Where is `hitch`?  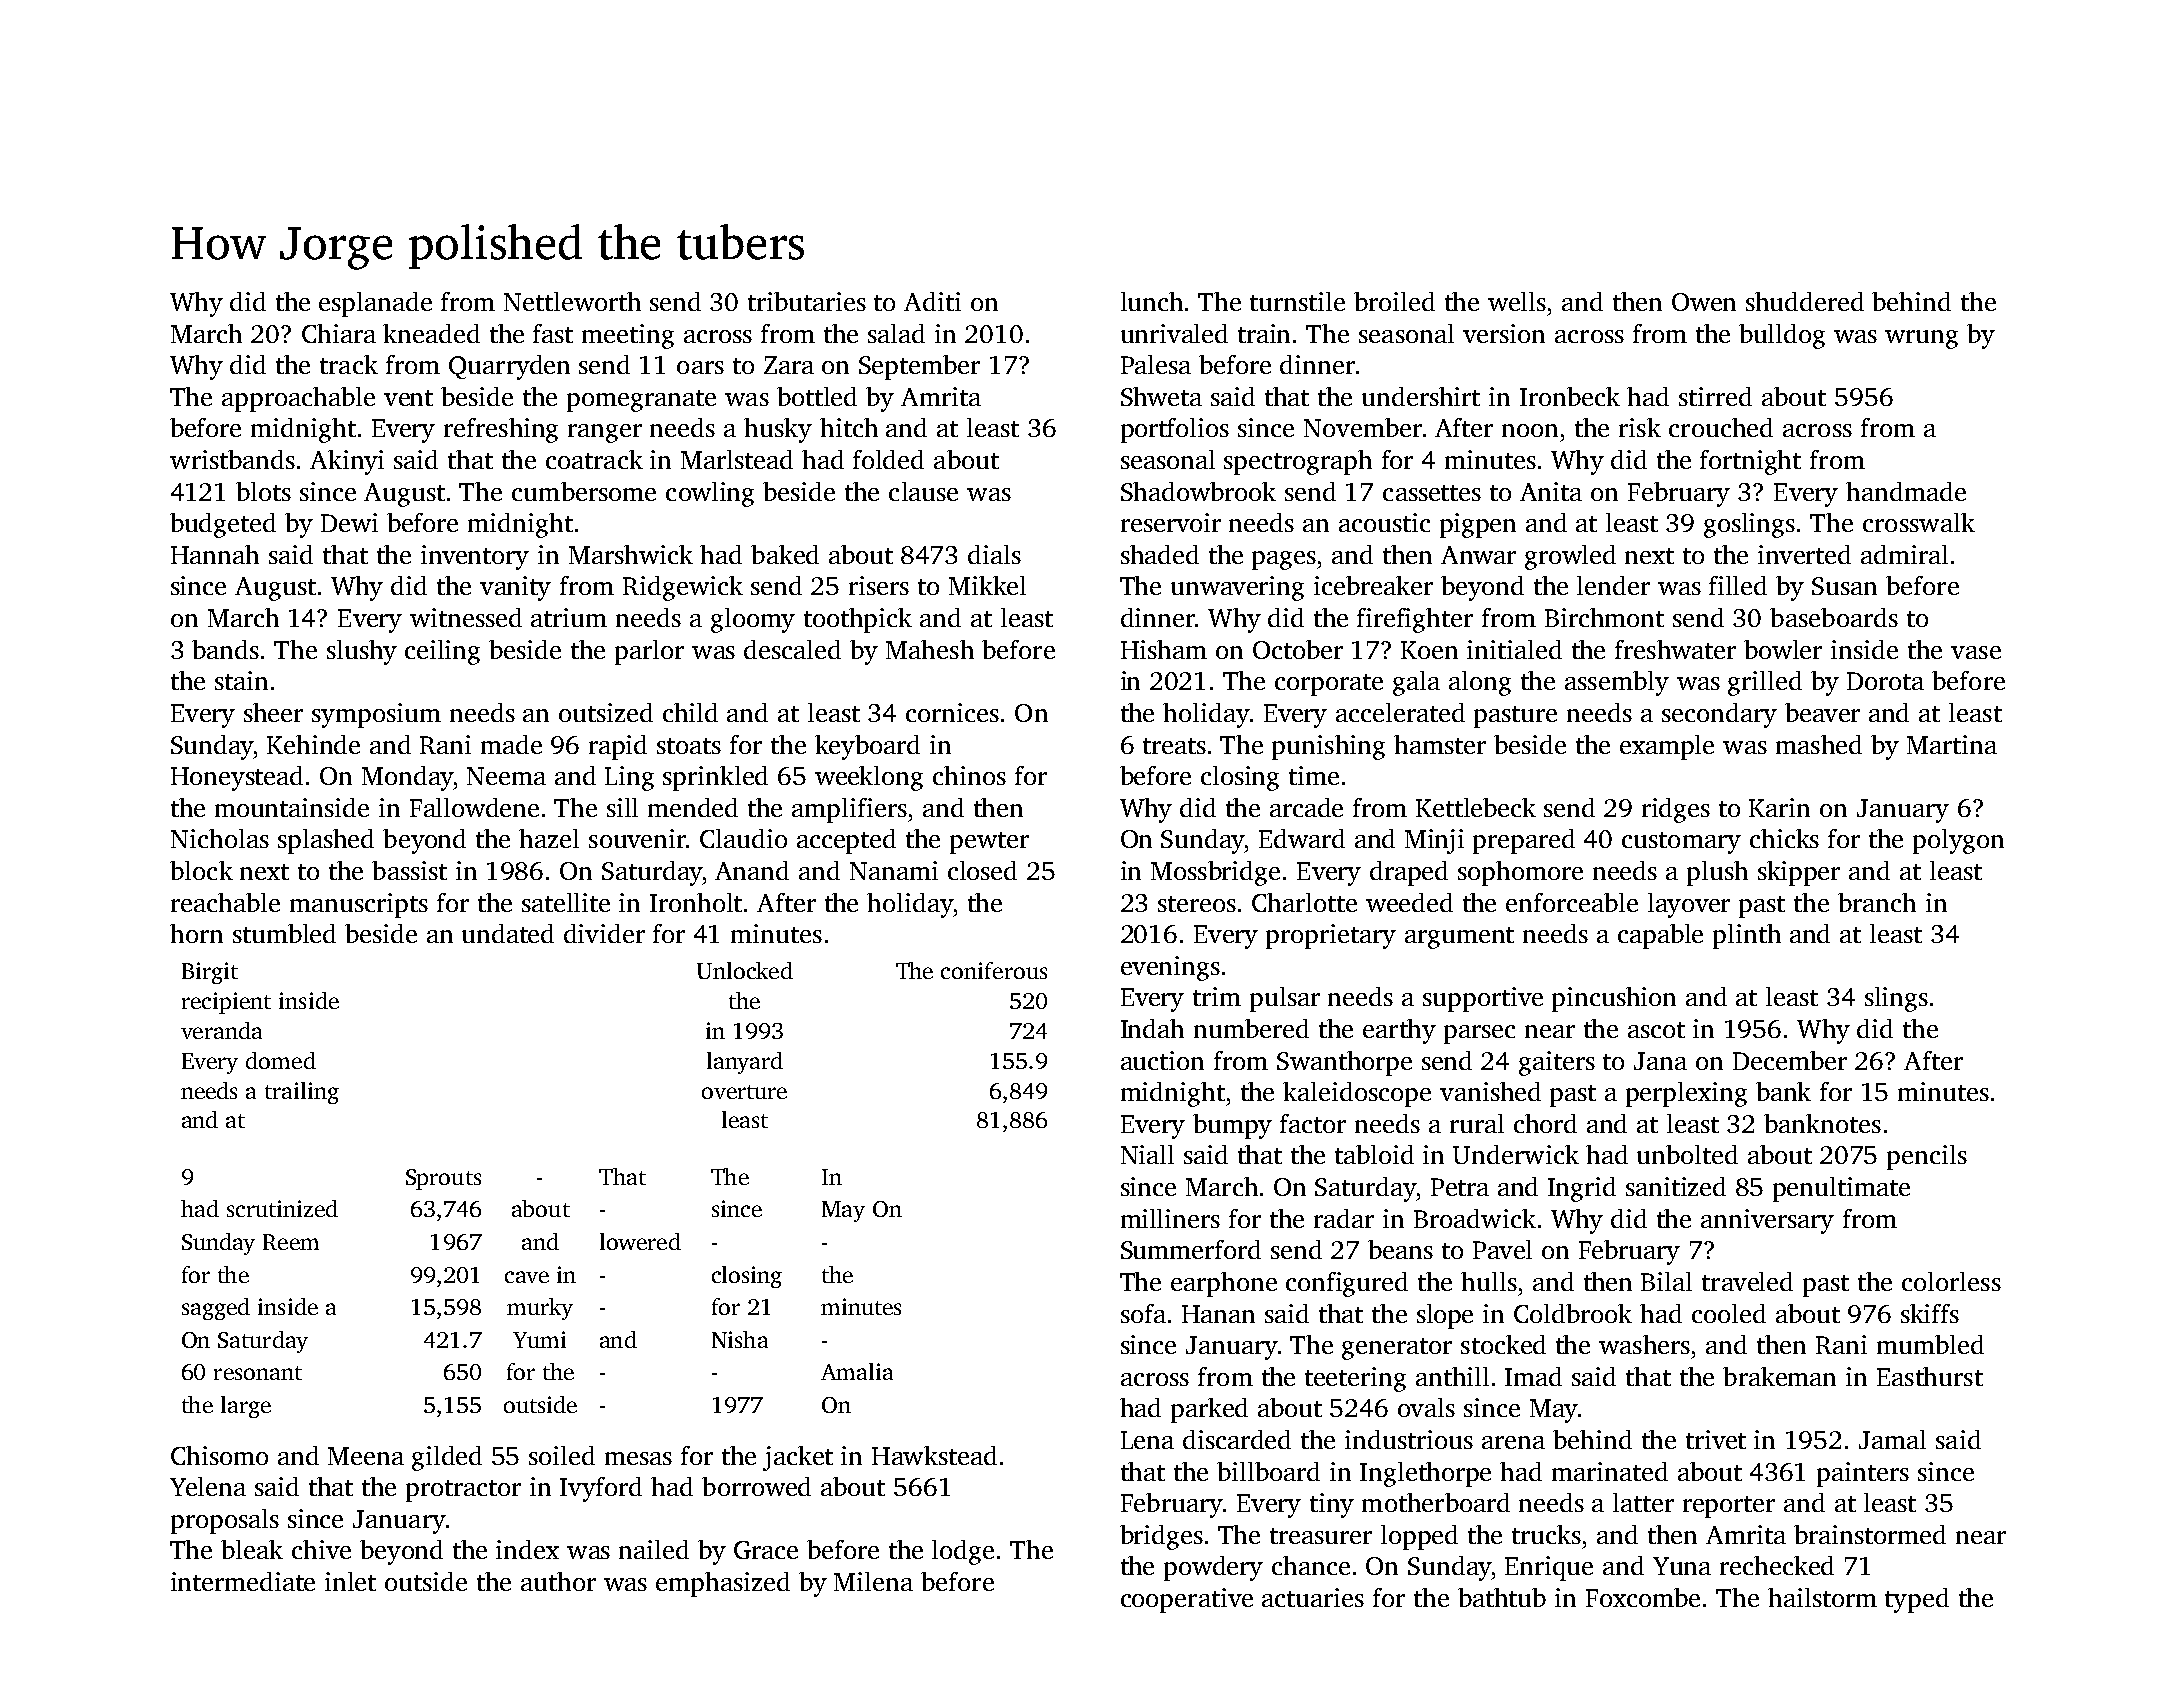 hitch is located at coordinates (849, 427).
